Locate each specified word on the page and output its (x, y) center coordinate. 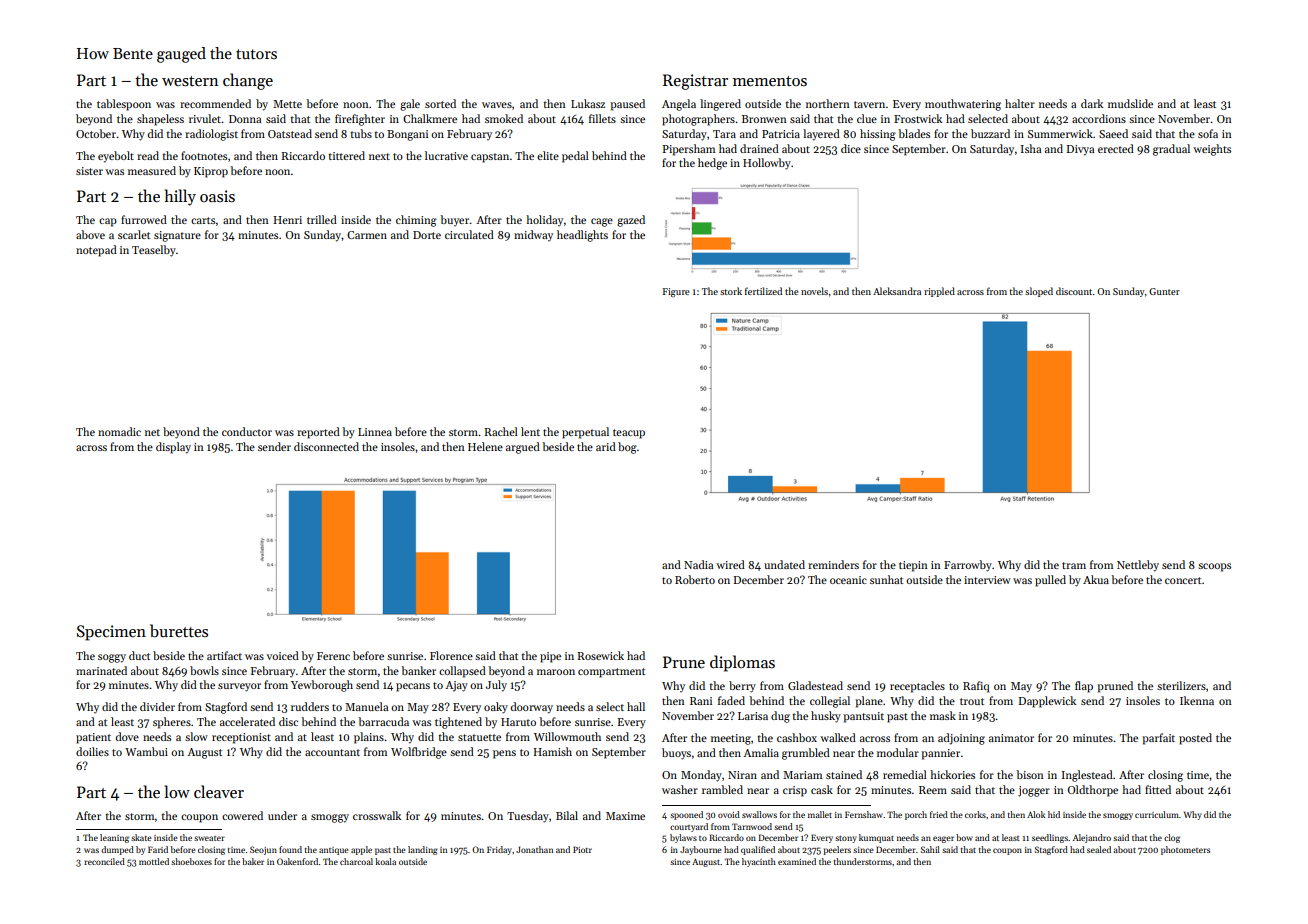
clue (867, 118)
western (190, 81)
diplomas (742, 663)
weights (1212, 150)
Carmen (367, 235)
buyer (455, 220)
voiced (283, 655)
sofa (1208, 133)
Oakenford (298, 861)
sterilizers (1181, 685)
